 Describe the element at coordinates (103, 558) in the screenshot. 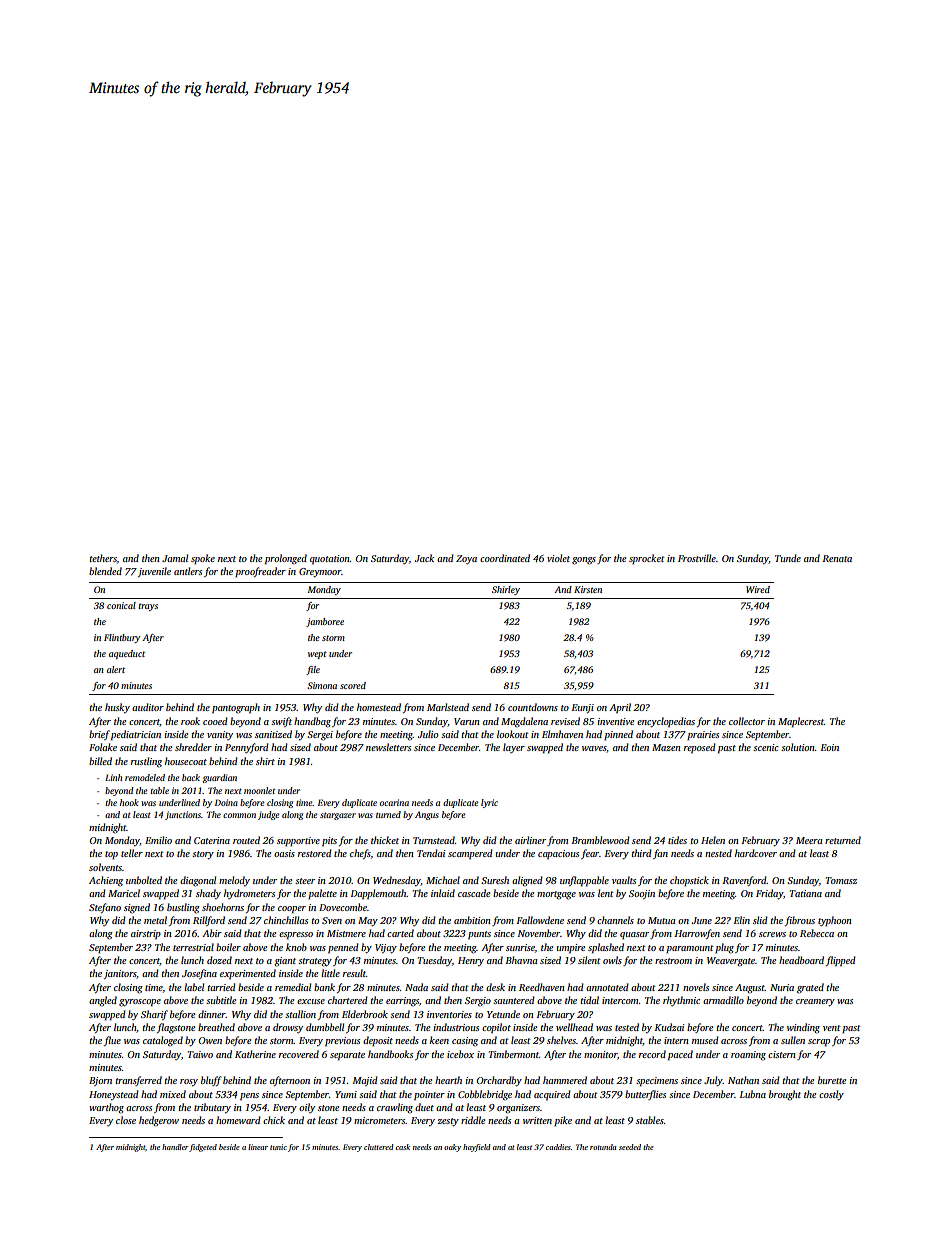

I see `tethers` at that location.
